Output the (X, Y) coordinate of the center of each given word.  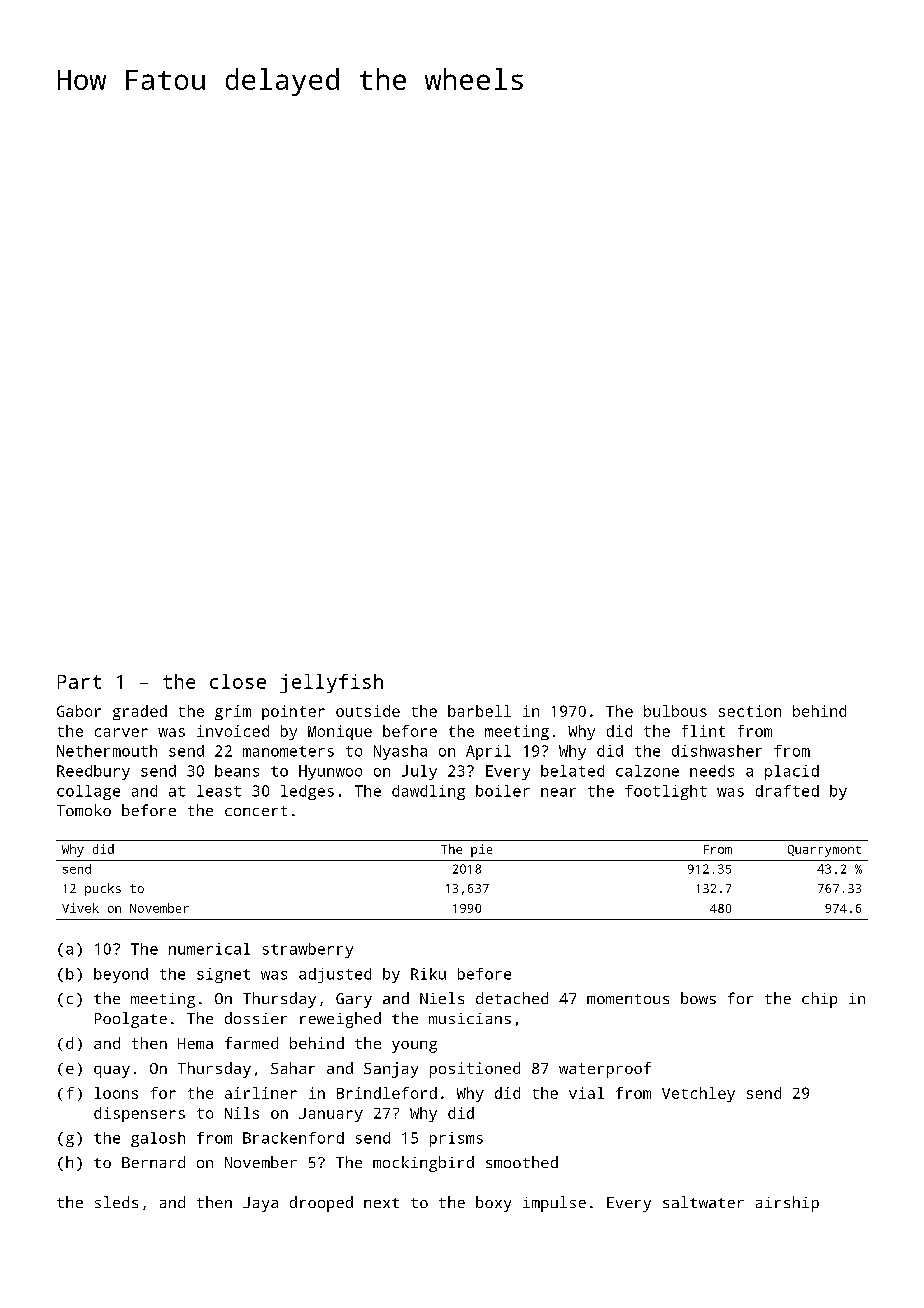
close (238, 681)
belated (572, 771)
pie (481, 850)
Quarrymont (824, 851)
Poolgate (131, 1020)
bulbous (675, 711)
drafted (787, 791)
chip (819, 1000)
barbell (479, 711)
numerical (209, 949)
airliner (261, 1093)
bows (698, 998)
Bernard (153, 1162)
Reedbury (93, 772)
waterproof (605, 1070)
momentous (628, 999)
